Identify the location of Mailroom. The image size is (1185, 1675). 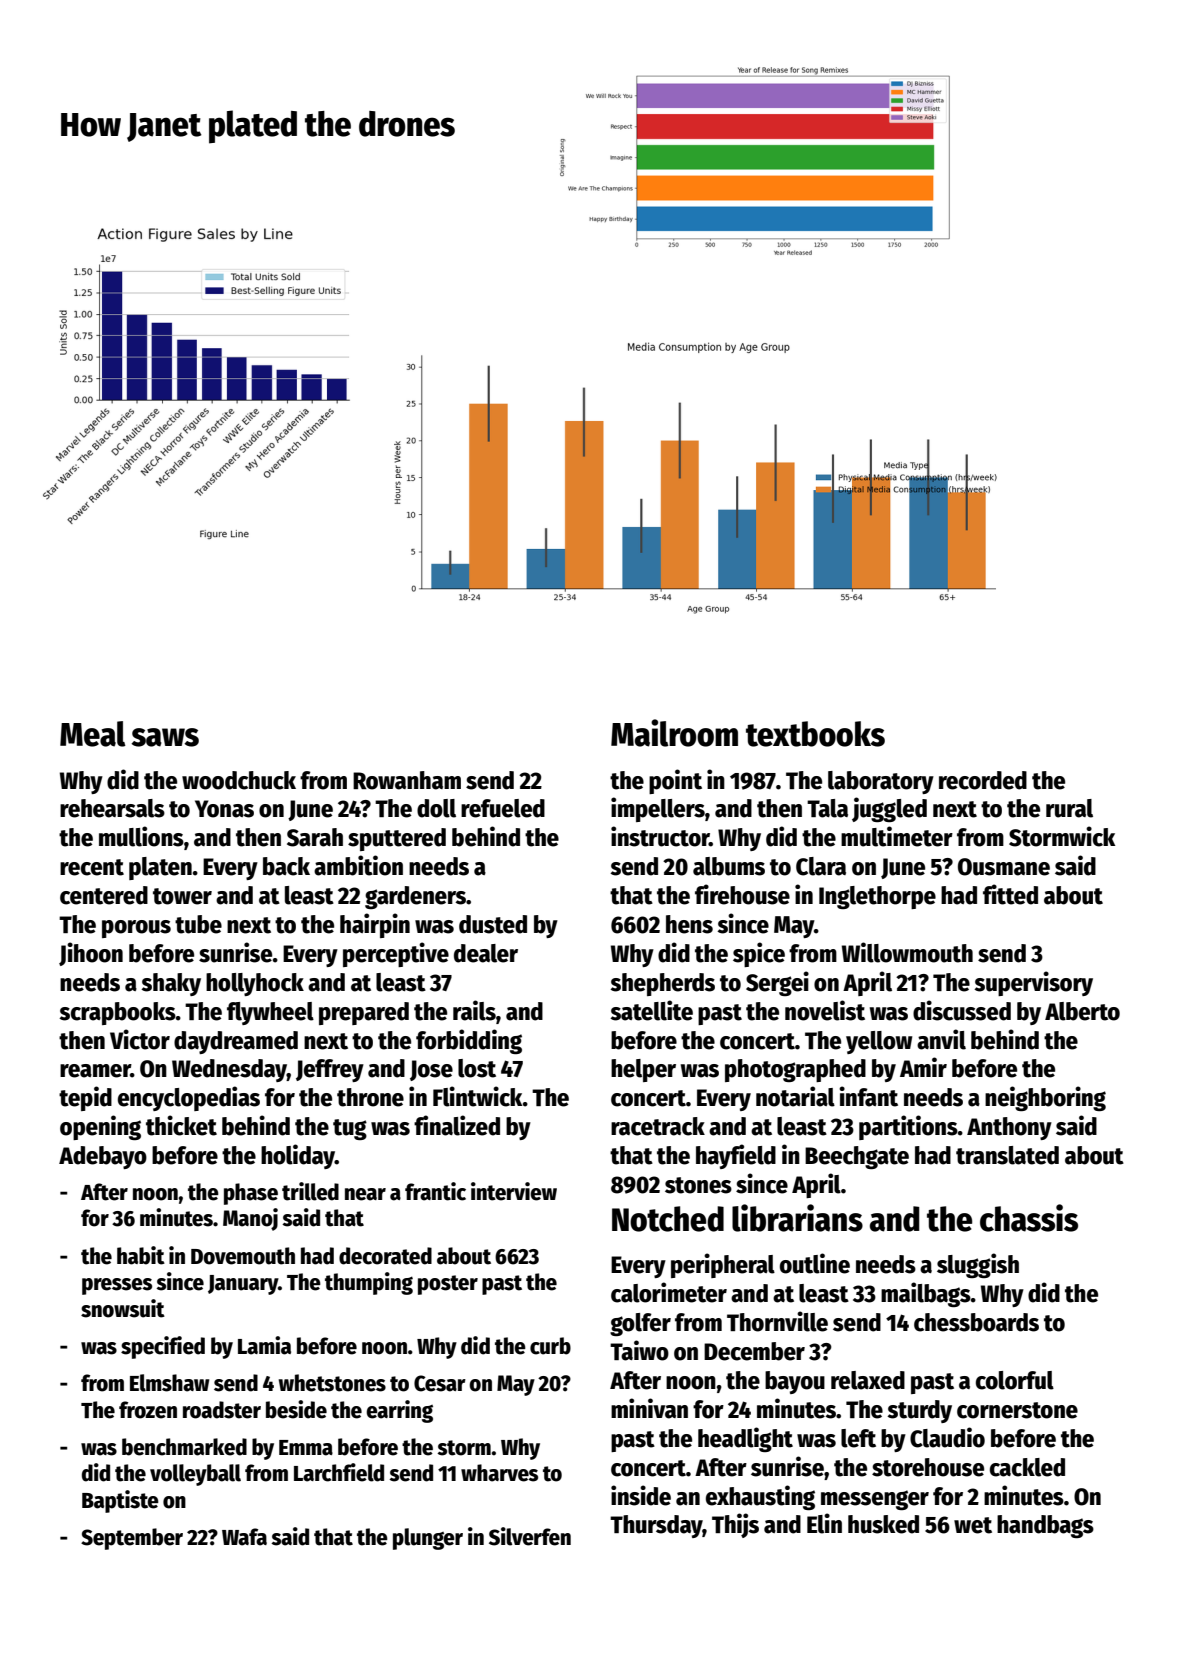
(674, 733).
